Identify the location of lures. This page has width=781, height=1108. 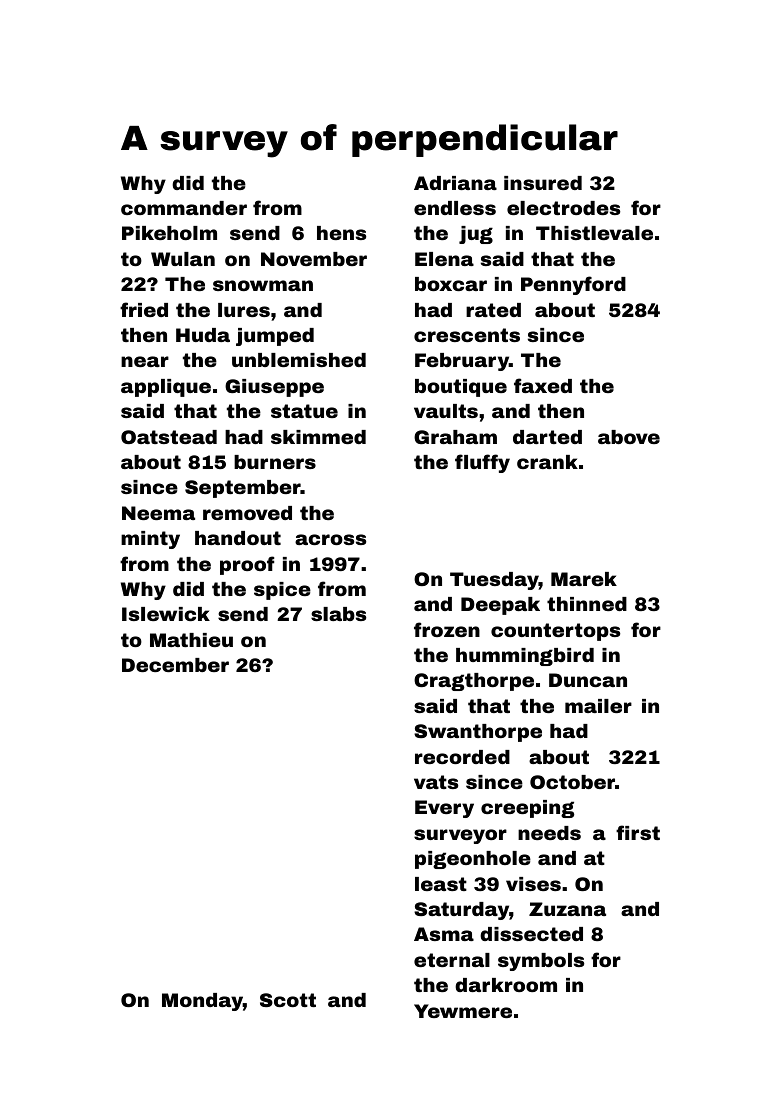
(244, 310).
